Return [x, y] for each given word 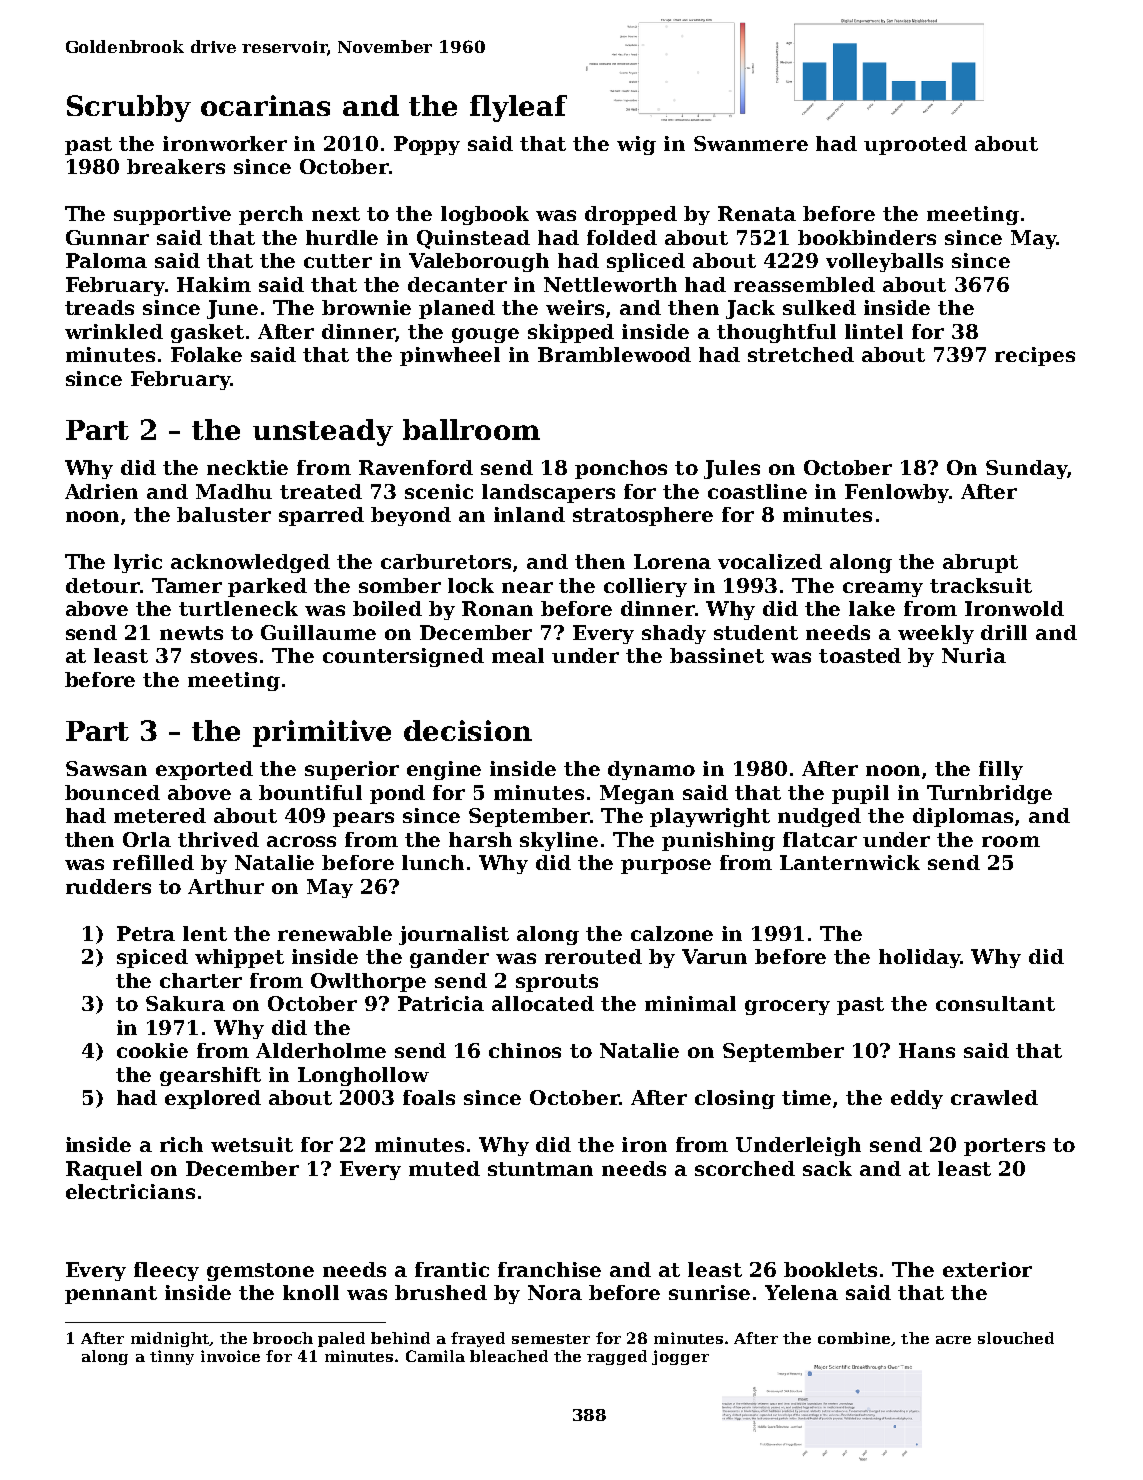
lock [471, 585]
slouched [1016, 1338]
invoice [230, 1356]
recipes [1035, 356]
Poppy [427, 145]
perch [271, 215]
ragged [617, 1357]
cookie [152, 1050]
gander [449, 958]
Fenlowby [897, 493]
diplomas [963, 817]
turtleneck [238, 608]
